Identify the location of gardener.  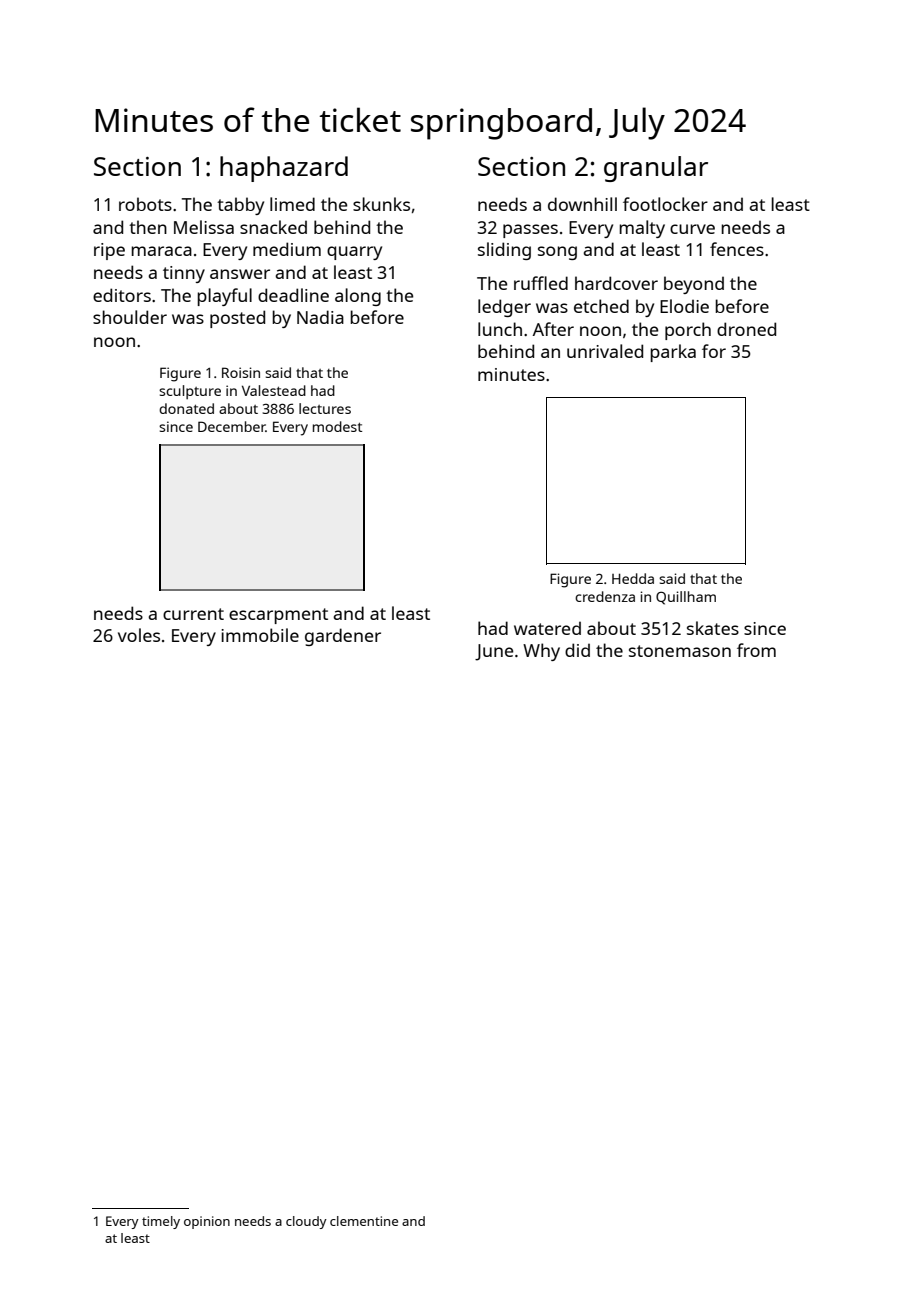
(343, 637).
